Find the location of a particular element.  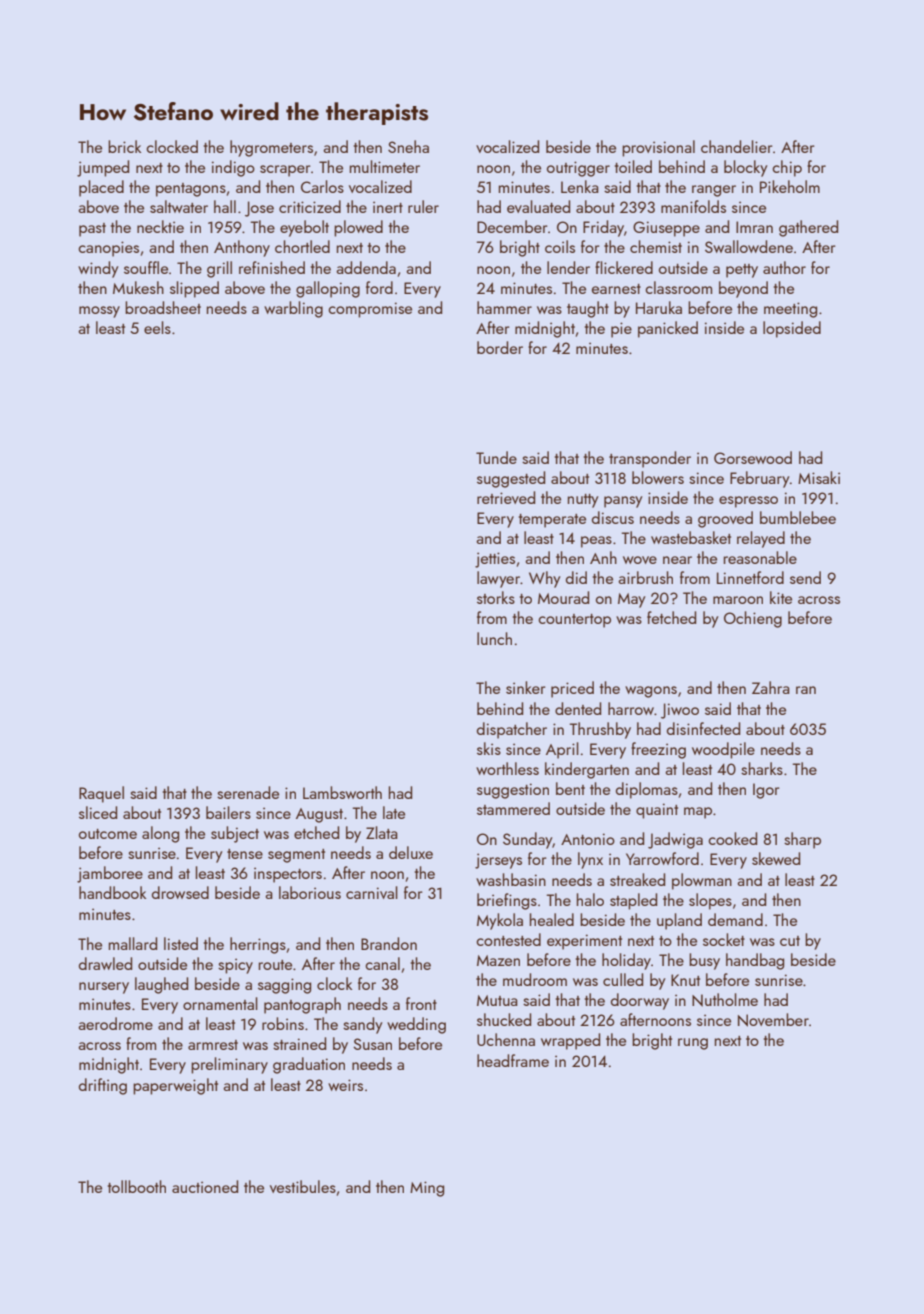

Raquel is located at coordinates (101, 794).
